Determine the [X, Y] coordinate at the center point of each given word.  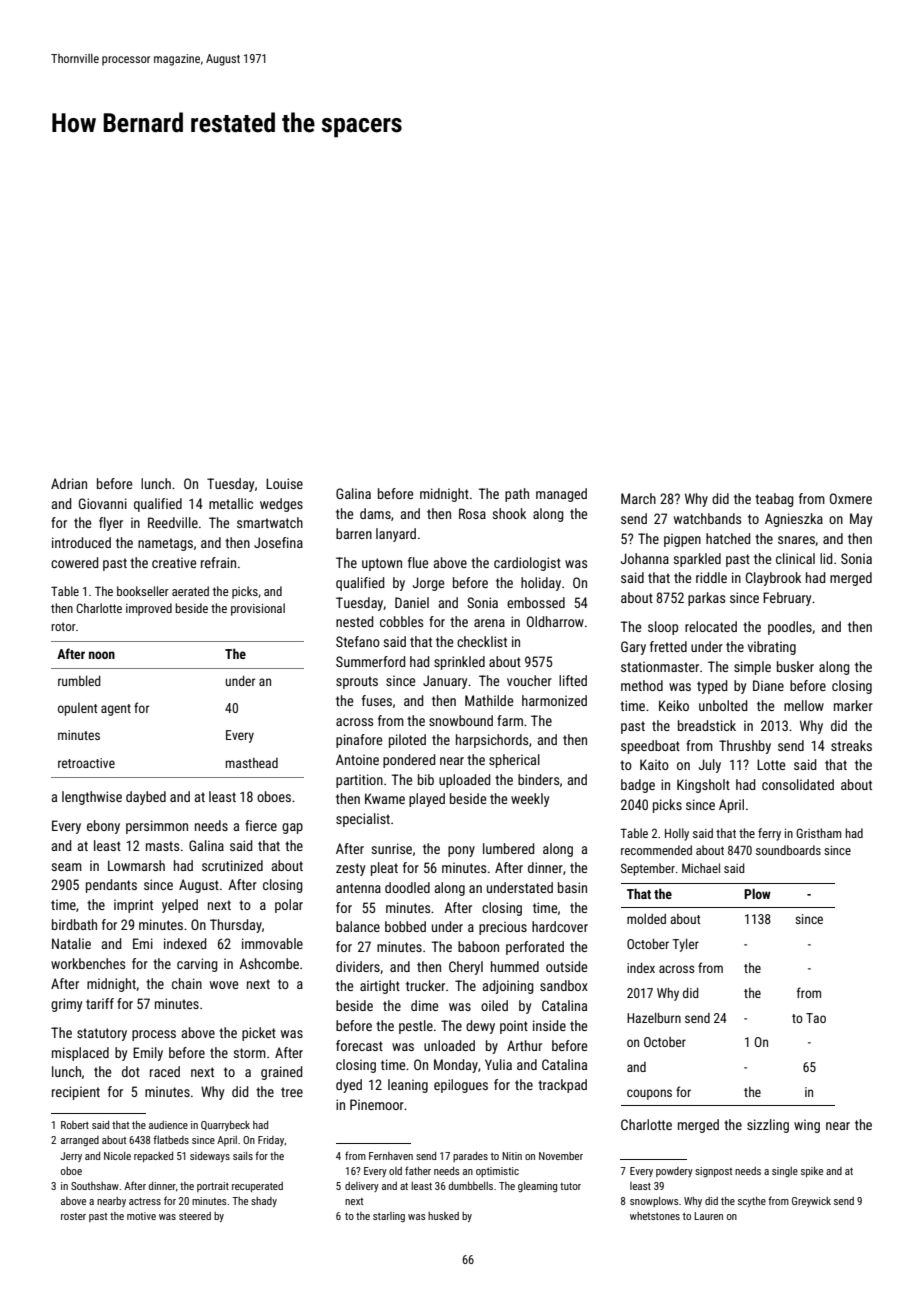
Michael [701, 868]
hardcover [560, 926]
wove [224, 985]
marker [853, 705]
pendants [111, 886]
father [418, 1170]
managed [561, 495]
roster [73, 1216]
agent [116, 710]
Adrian [69, 483]
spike [812, 1172]
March [638, 498]
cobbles [401, 621]
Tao [816, 1018]
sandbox [564, 985]
